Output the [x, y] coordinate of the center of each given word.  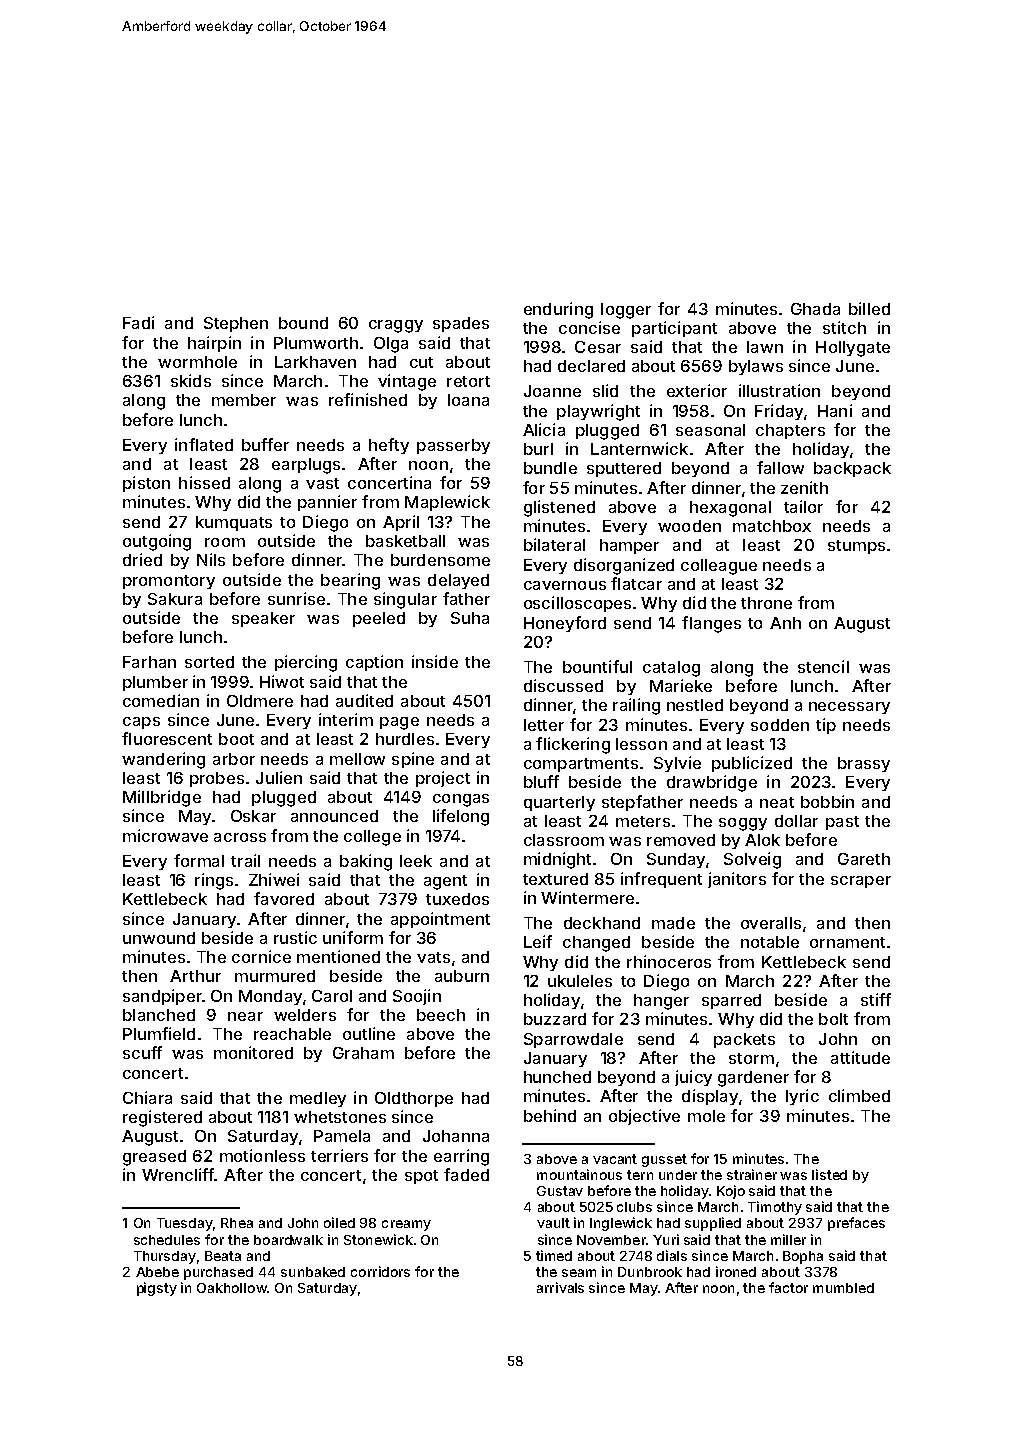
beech [441, 1015]
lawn [765, 347]
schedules [167, 1240]
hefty [389, 446]
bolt [833, 1019]
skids [191, 380]
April [401, 523]
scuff [142, 1052]
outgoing [157, 542]
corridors [380, 1271]
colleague [719, 567]
